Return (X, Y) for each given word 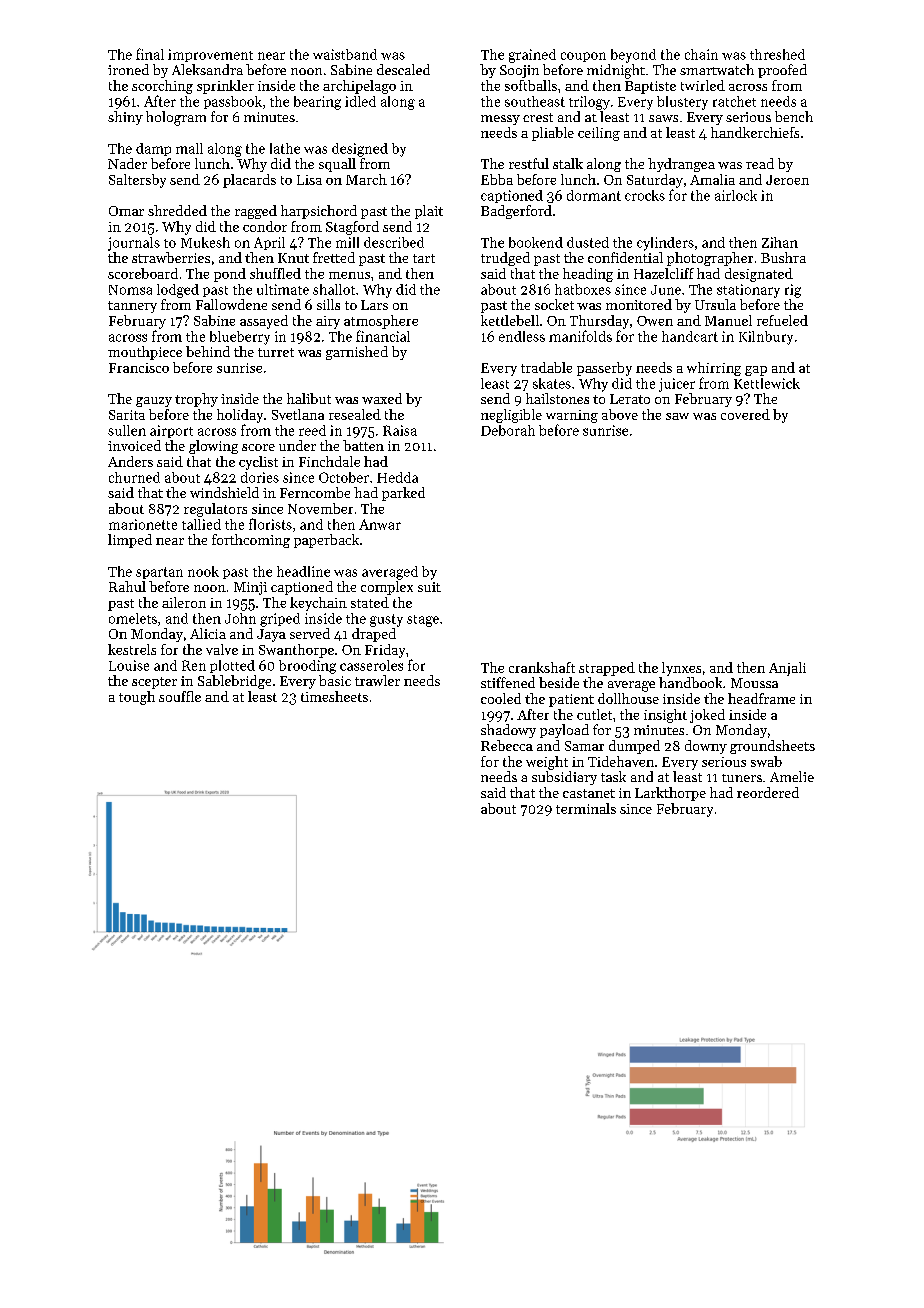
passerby (604, 369)
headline (303, 571)
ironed (128, 69)
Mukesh (205, 242)
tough (137, 698)
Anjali (787, 669)
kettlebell (510, 320)
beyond (633, 56)
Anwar (380, 524)
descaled (403, 69)
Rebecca (507, 745)
